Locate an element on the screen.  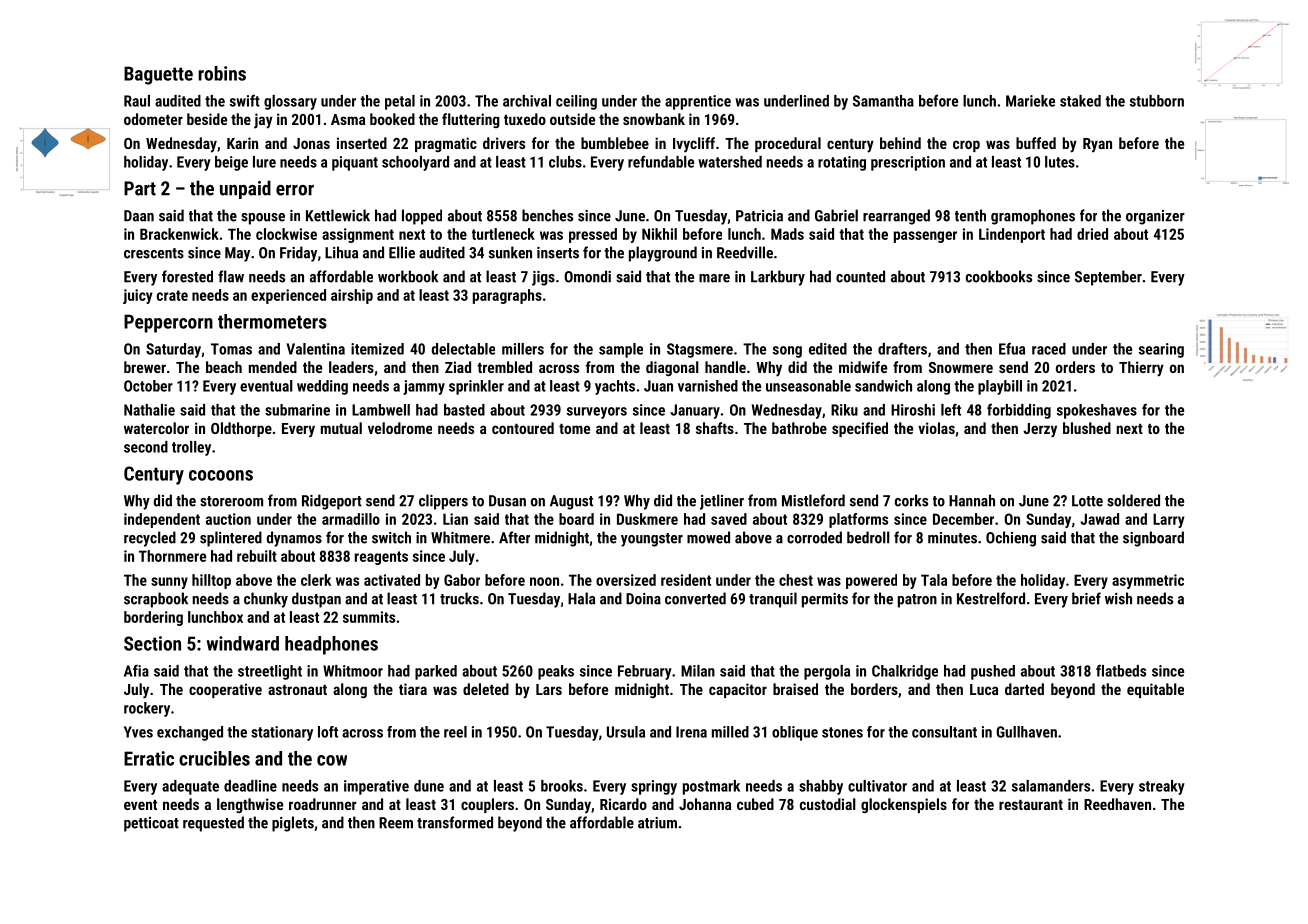
loft is located at coordinates (328, 732).
